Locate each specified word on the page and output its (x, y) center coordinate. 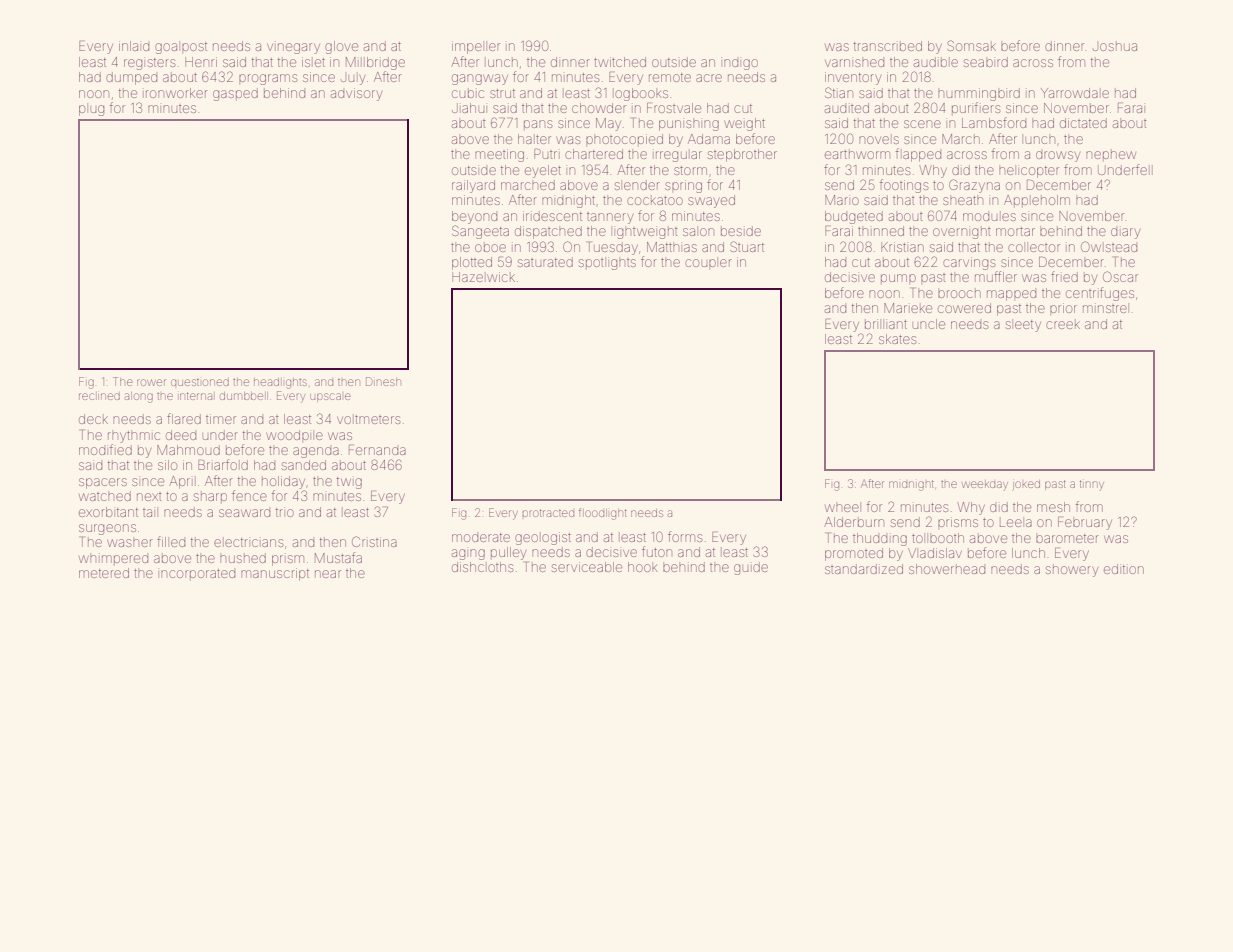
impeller (476, 47)
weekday (985, 485)
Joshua (1115, 47)
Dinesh (383, 381)
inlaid (134, 46)
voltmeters (368, 419)
